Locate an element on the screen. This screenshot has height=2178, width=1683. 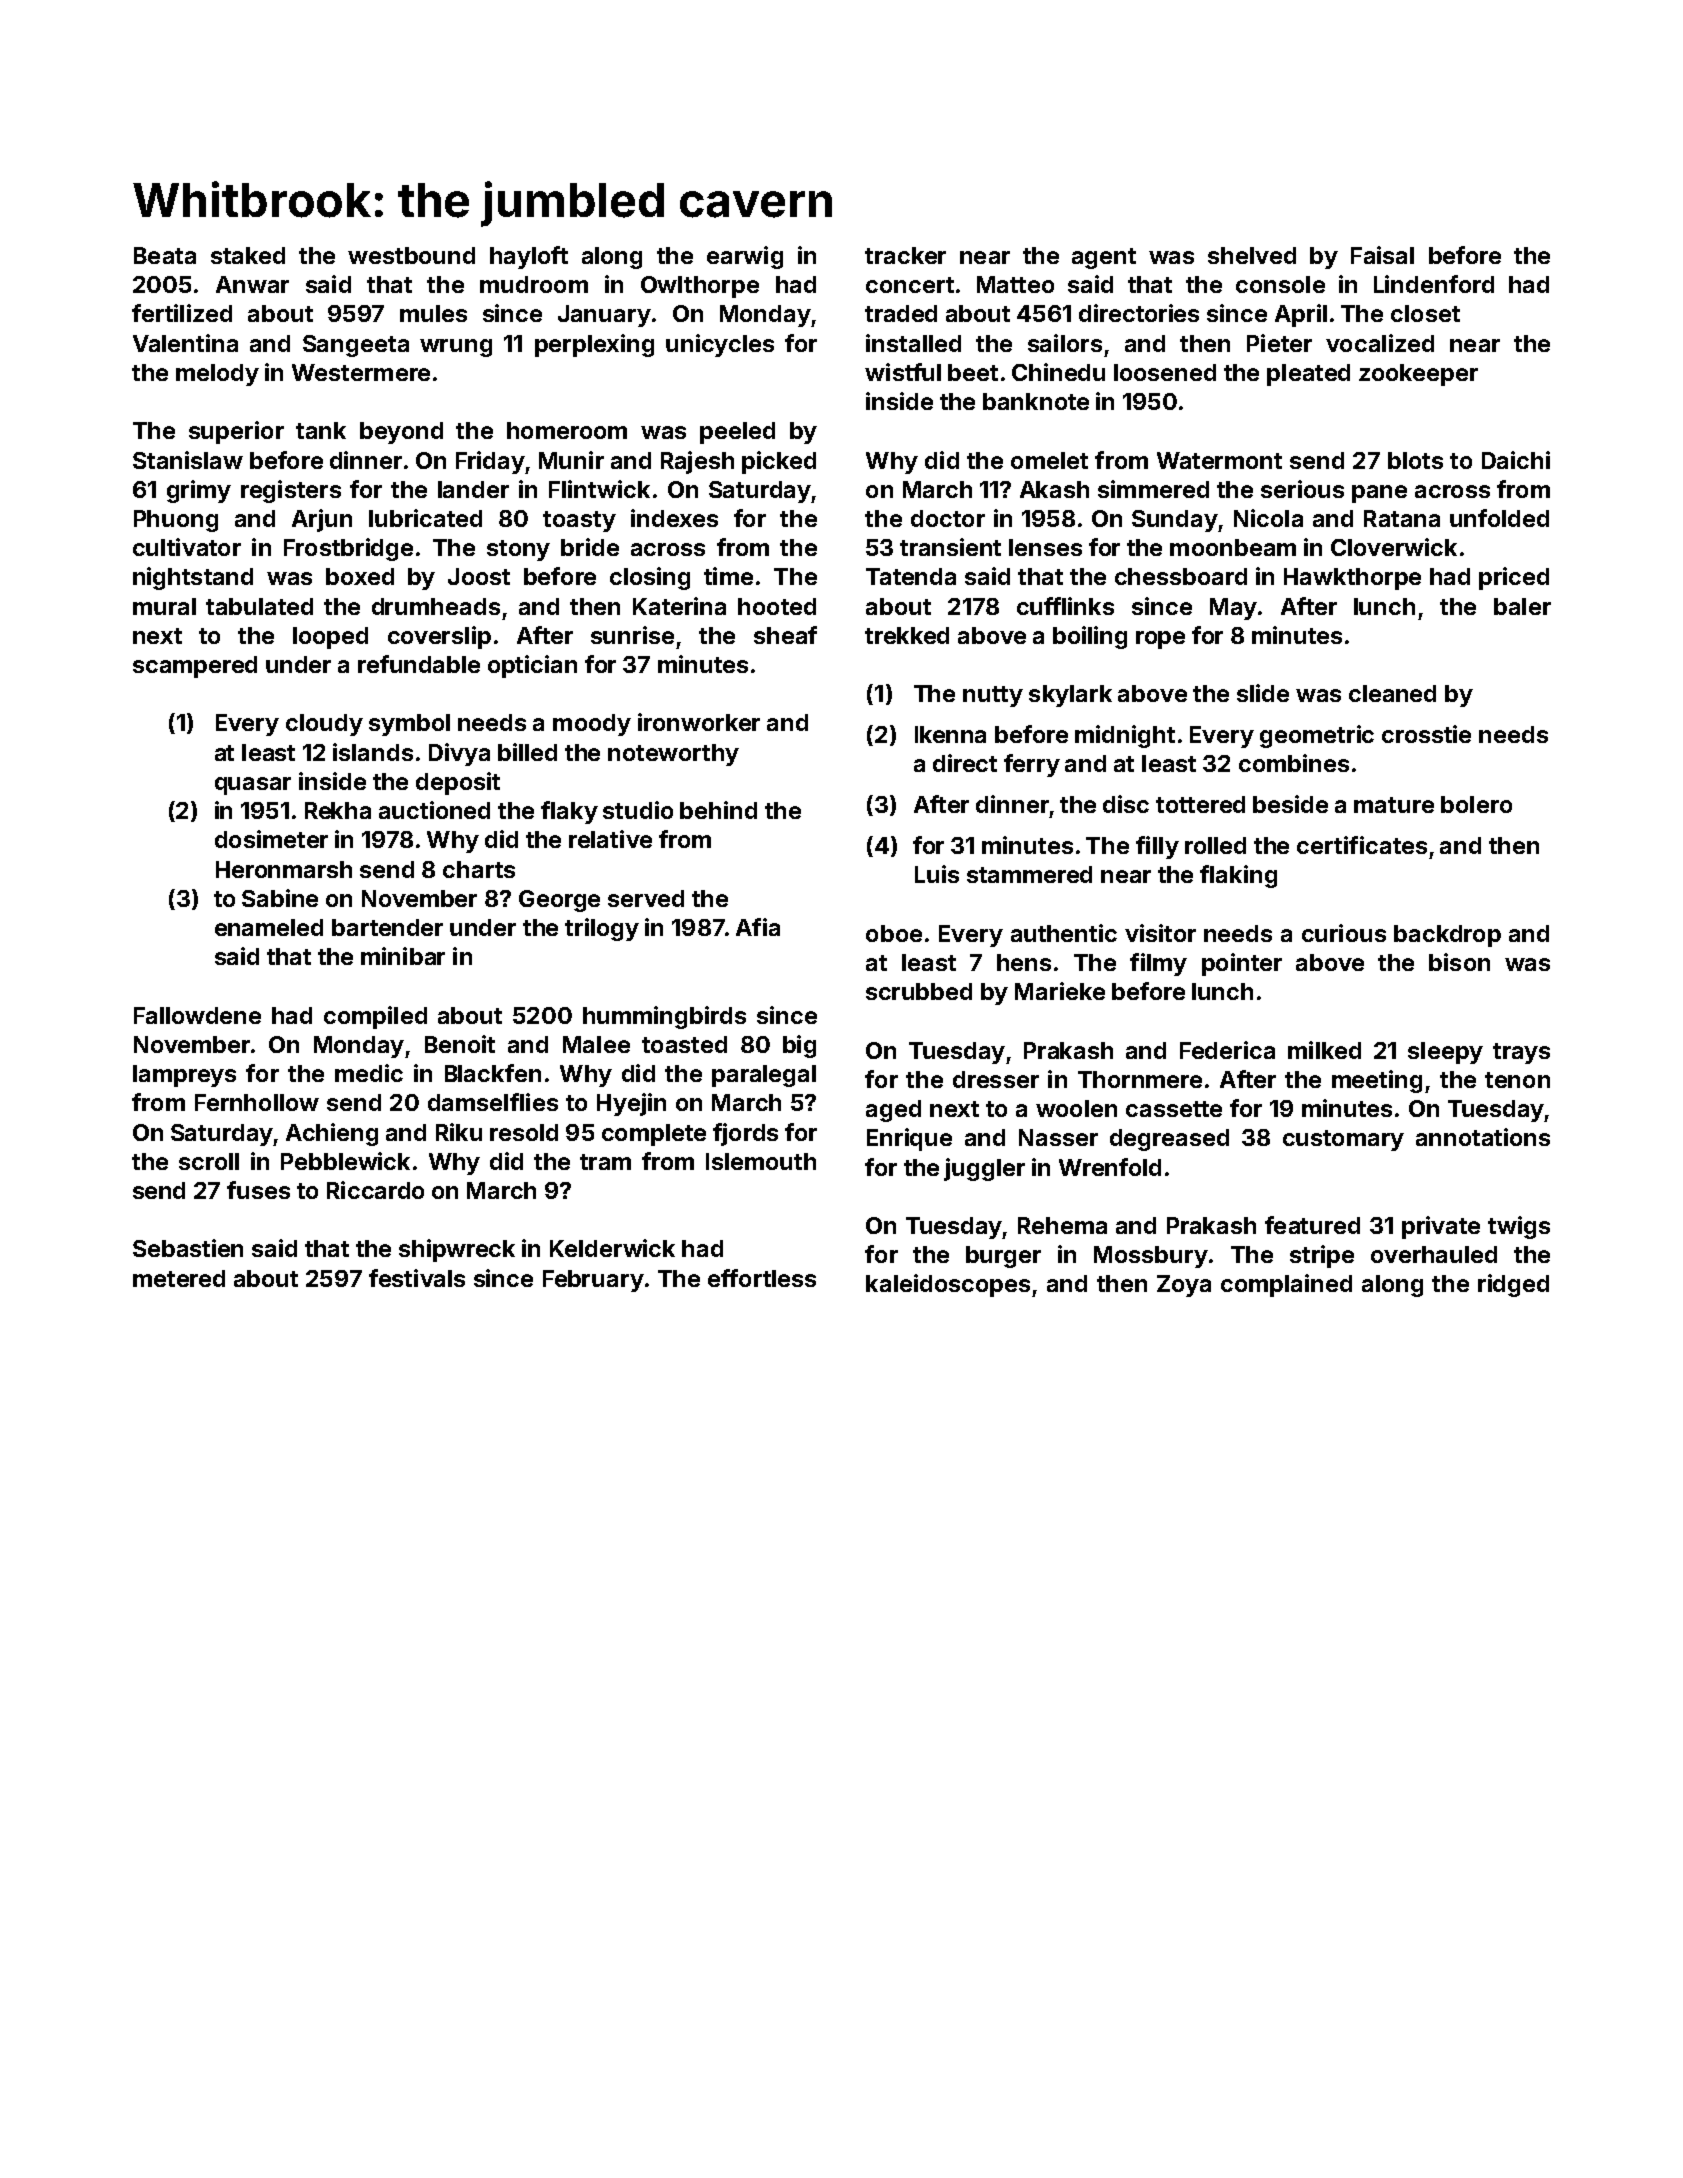
mules is located at coordinates (433, 313).
